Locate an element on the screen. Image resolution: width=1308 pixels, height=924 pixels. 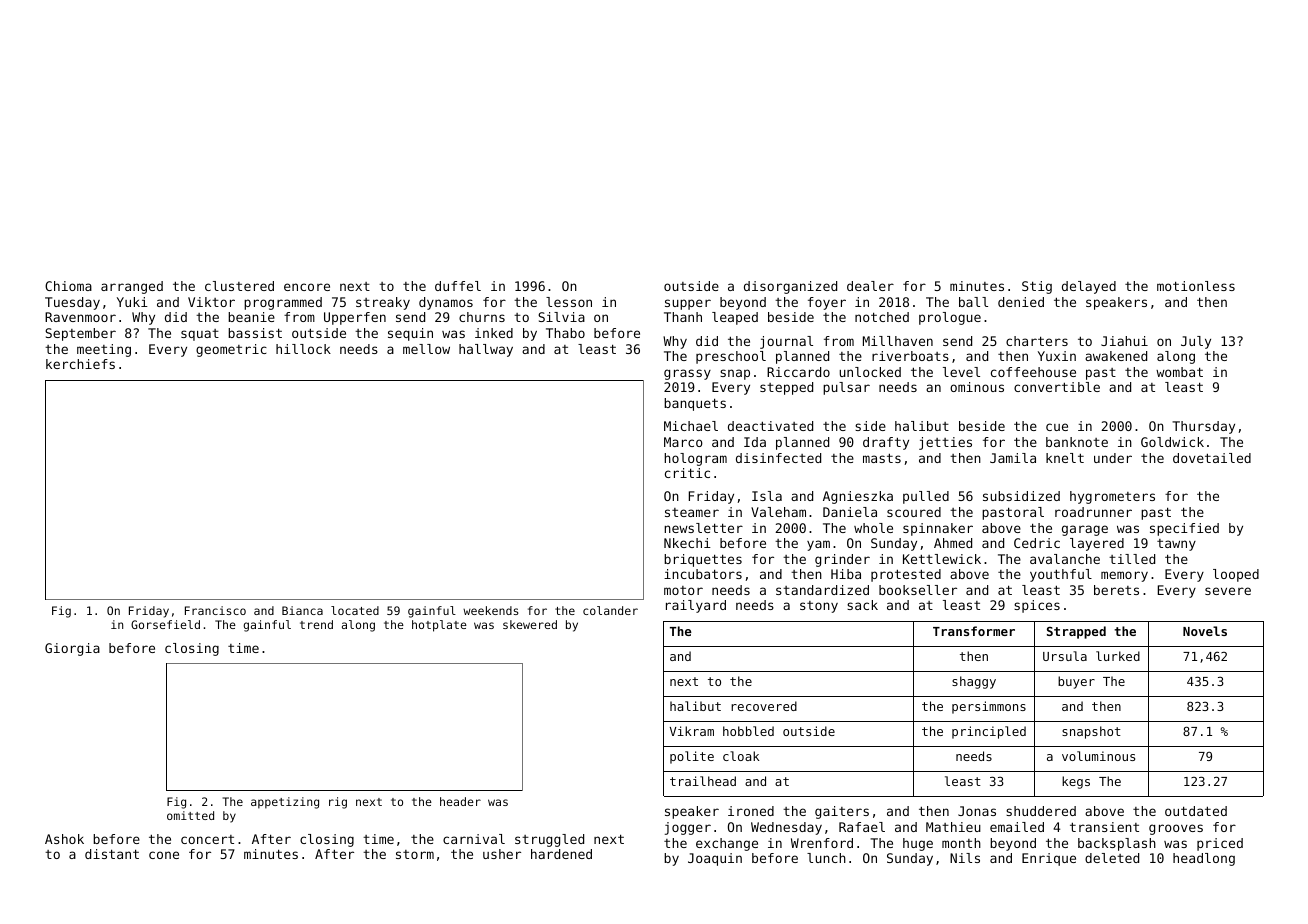
inked is located at coordinates (494, 333).
